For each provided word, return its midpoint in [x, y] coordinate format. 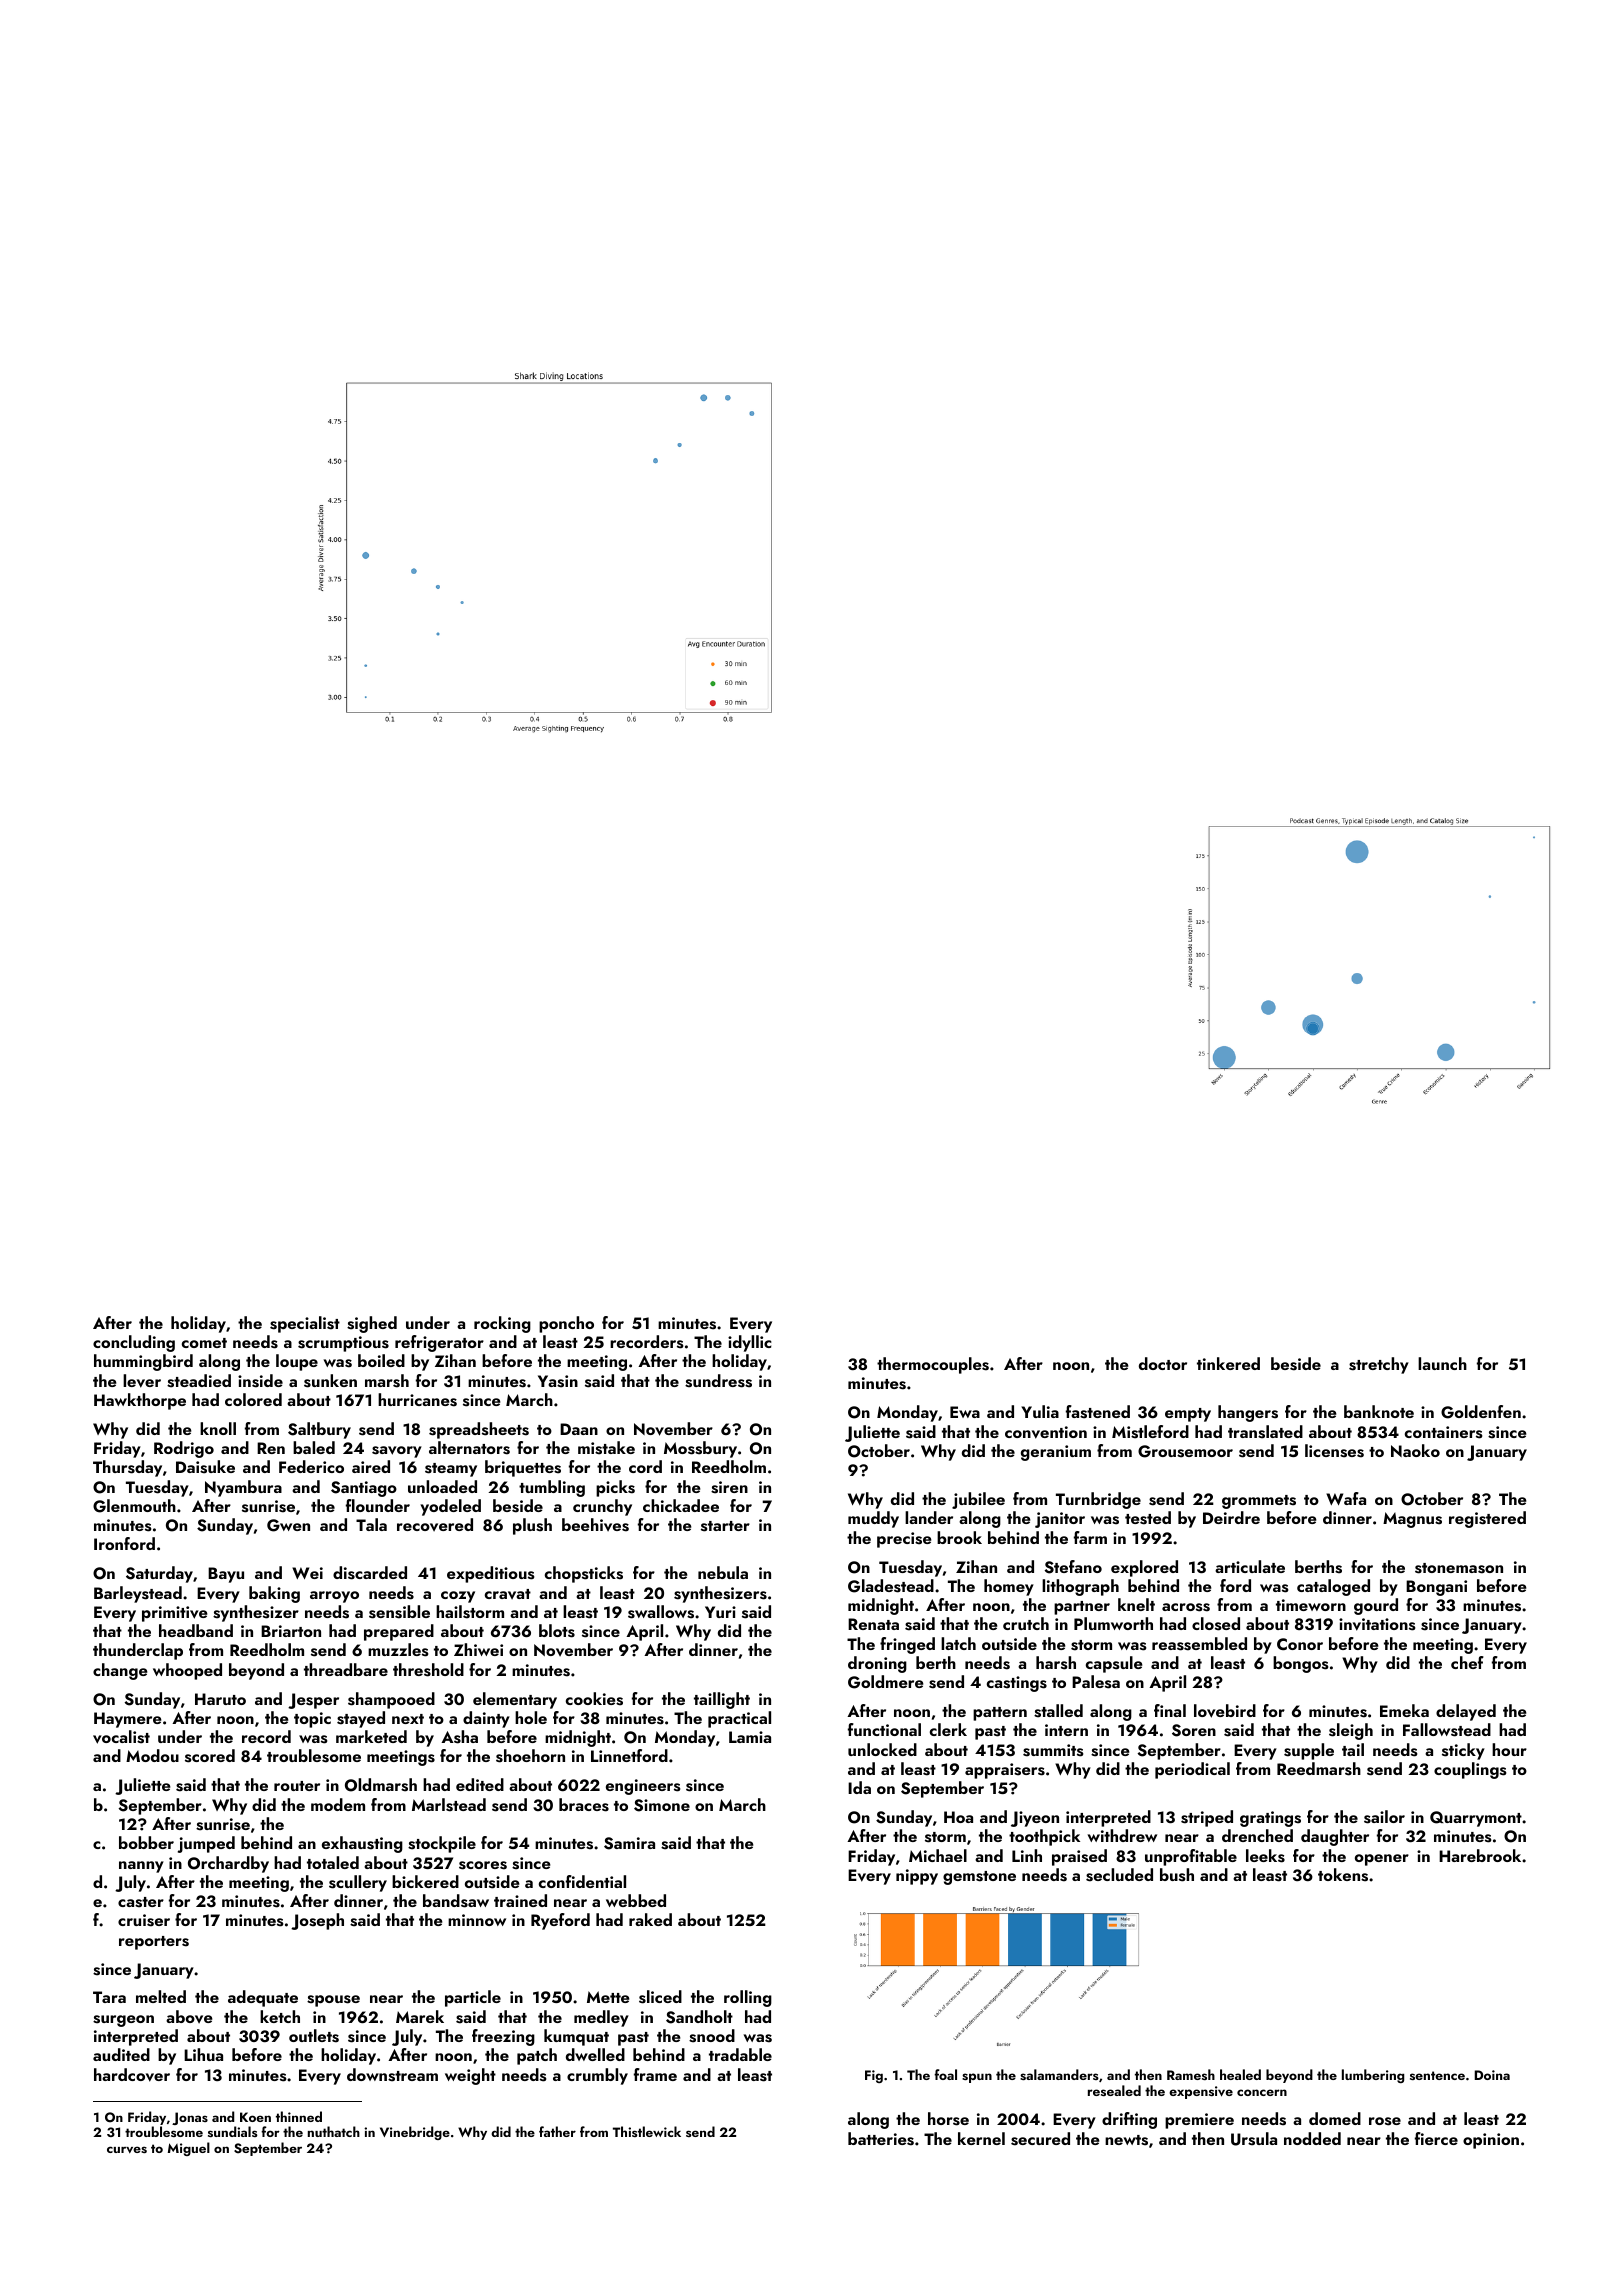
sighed [372, 1324]
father [557, 2131]
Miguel [189, 2149]
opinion [1491, 2141]
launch [1442, 1363]
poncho [566, 1324]
